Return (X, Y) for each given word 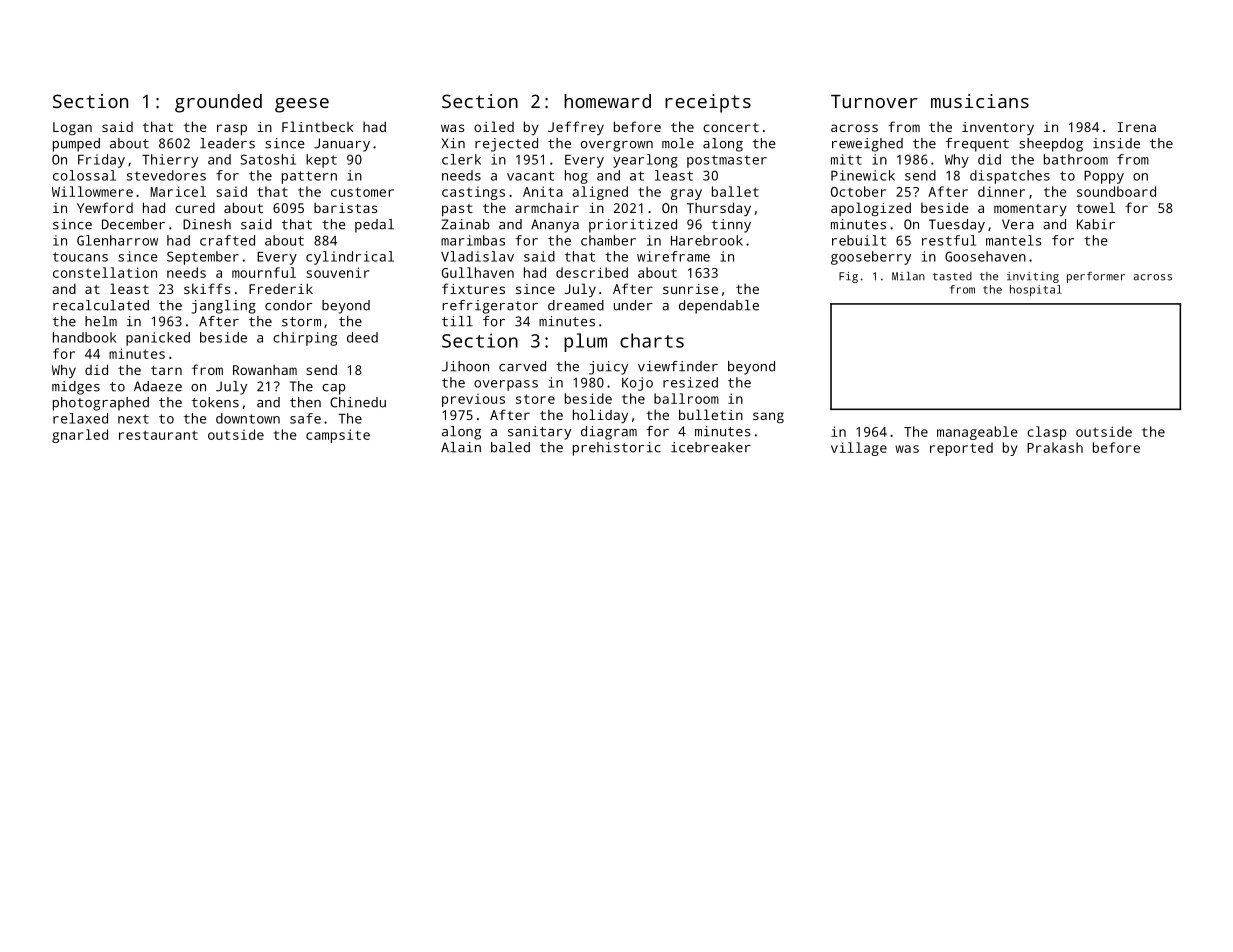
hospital (1036, 290)
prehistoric (617, 449)
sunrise (690, 289)
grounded (218, 103)
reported (961, 449)
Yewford (105, 207)
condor (288, 305)
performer (1096, 277)
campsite (338, 436)
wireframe (673, 256)
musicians (980, 101)
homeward (607, 101)
